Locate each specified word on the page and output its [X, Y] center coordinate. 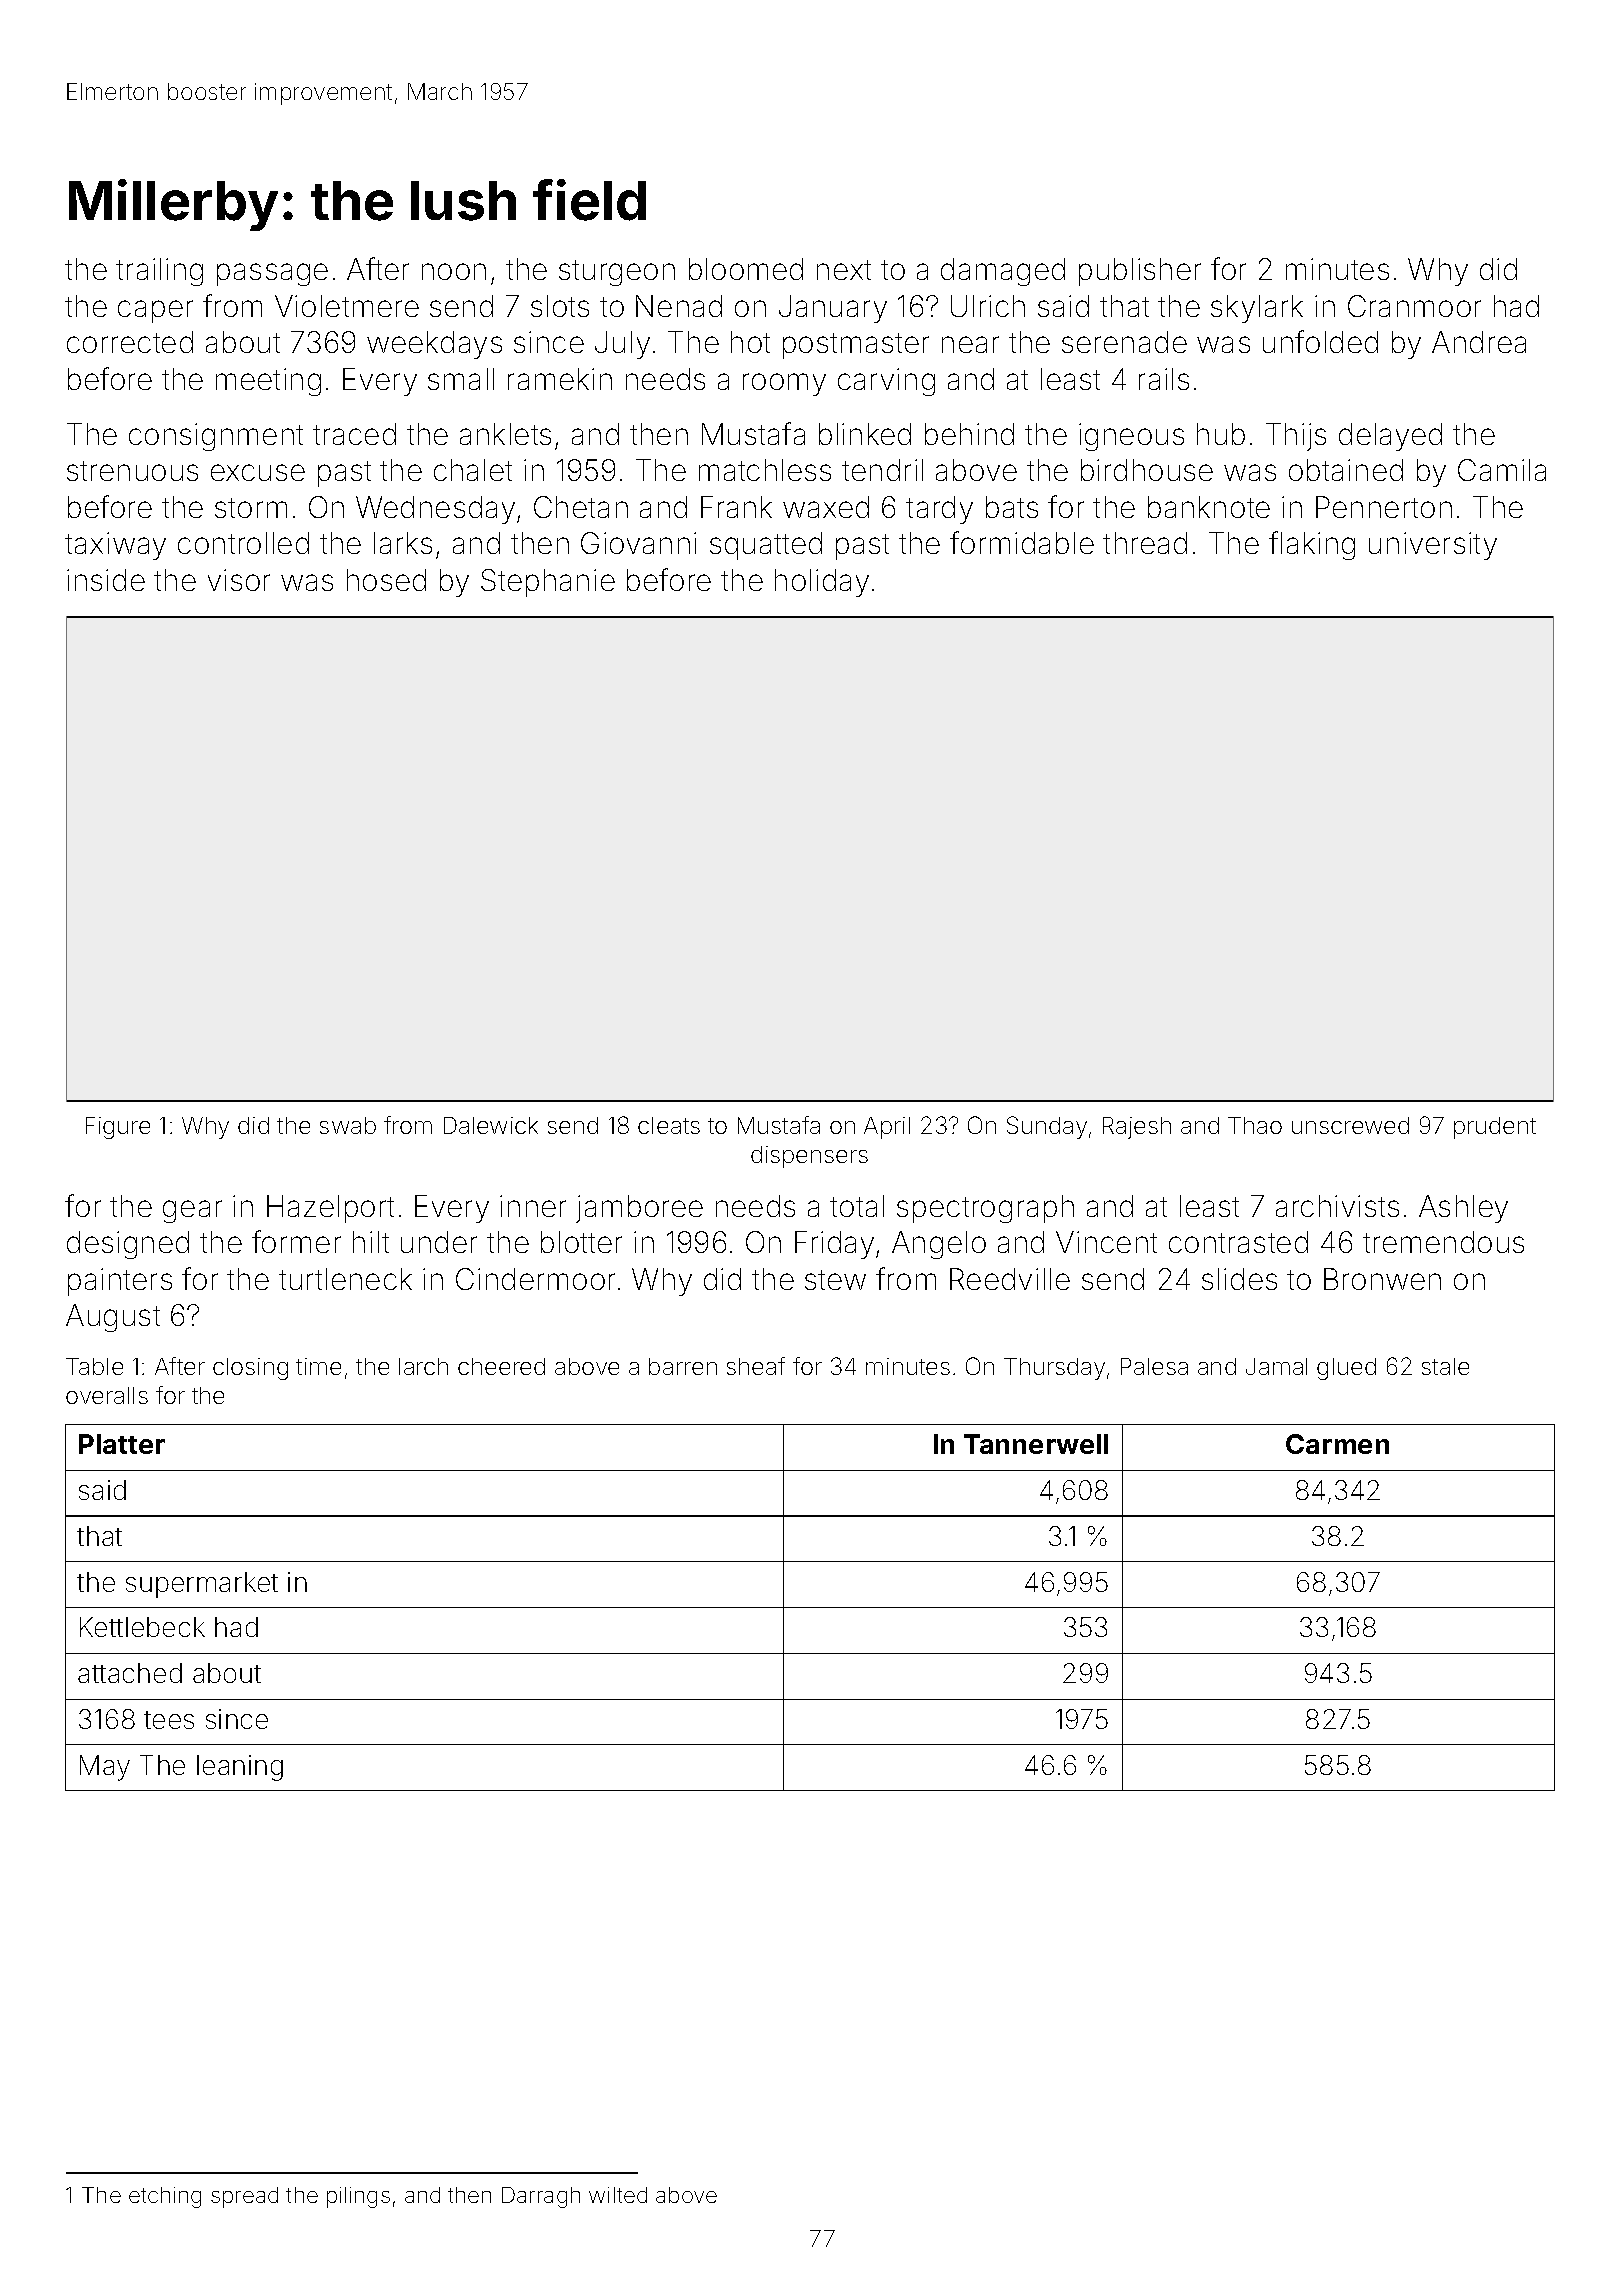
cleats [669, 1125]
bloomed [746, 269]
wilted [618, 2195]
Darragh [541, 2197]
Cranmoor [1414, 306]
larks [403, 543]
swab [348, 1125]
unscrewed [1350, 1125]
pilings [358, 2197]
